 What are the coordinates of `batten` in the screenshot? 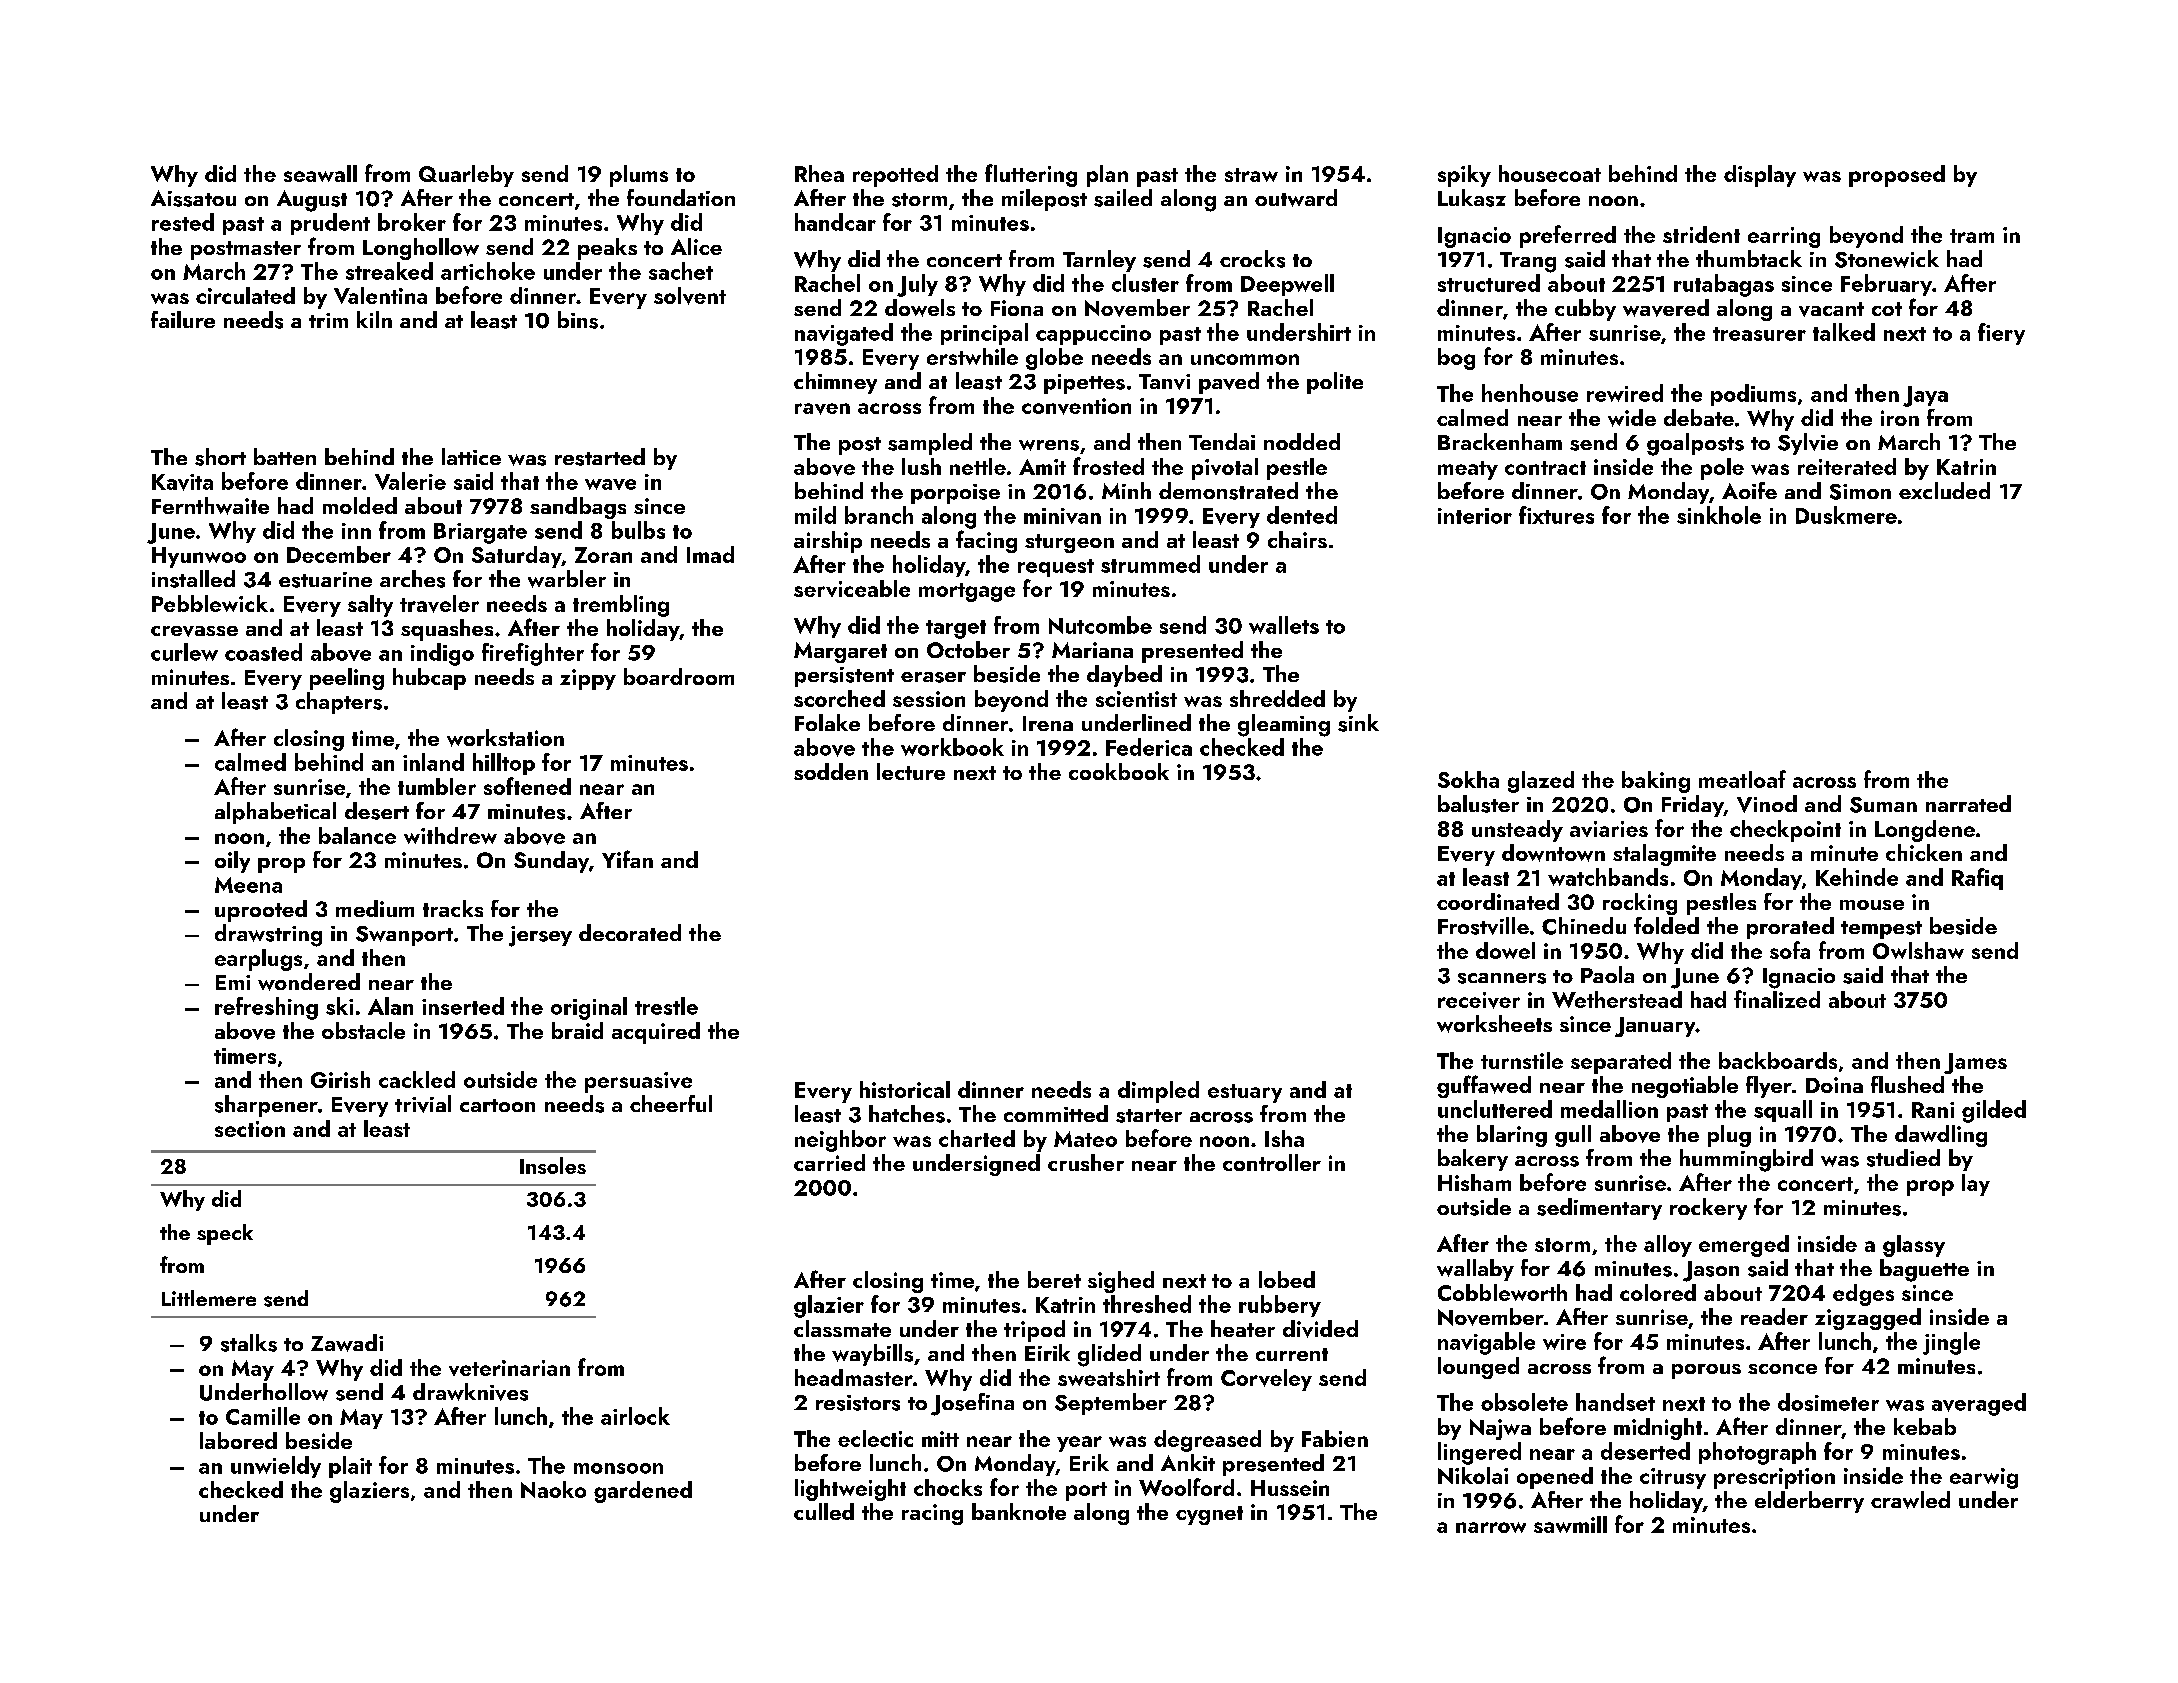 It's located at (285, 456).
